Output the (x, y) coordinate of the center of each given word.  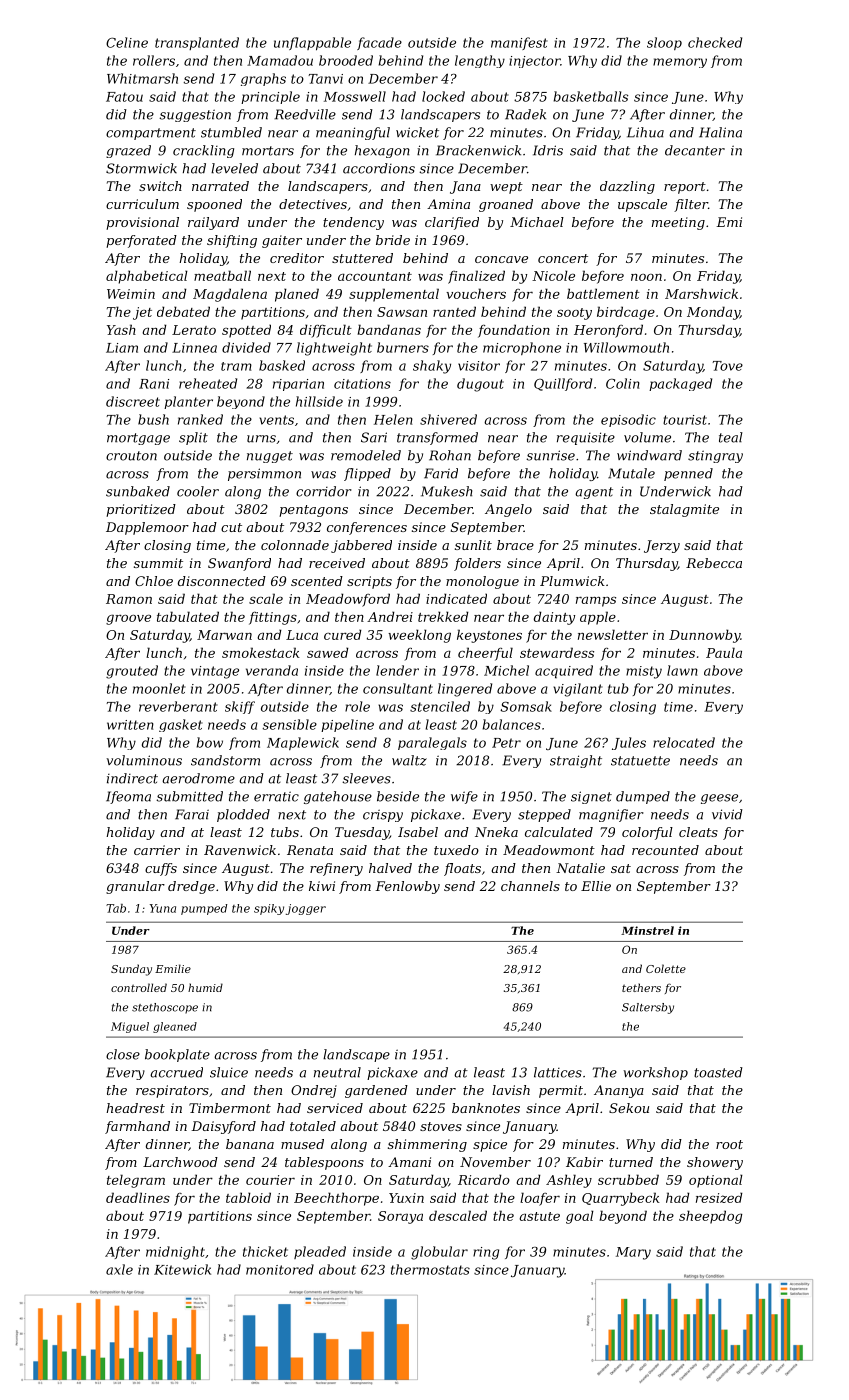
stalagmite (684, 510)
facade (379, 43)
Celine (127, 42)
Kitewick (182, 1269)
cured (343, 634)
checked (715, 42)
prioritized (141, 510)
